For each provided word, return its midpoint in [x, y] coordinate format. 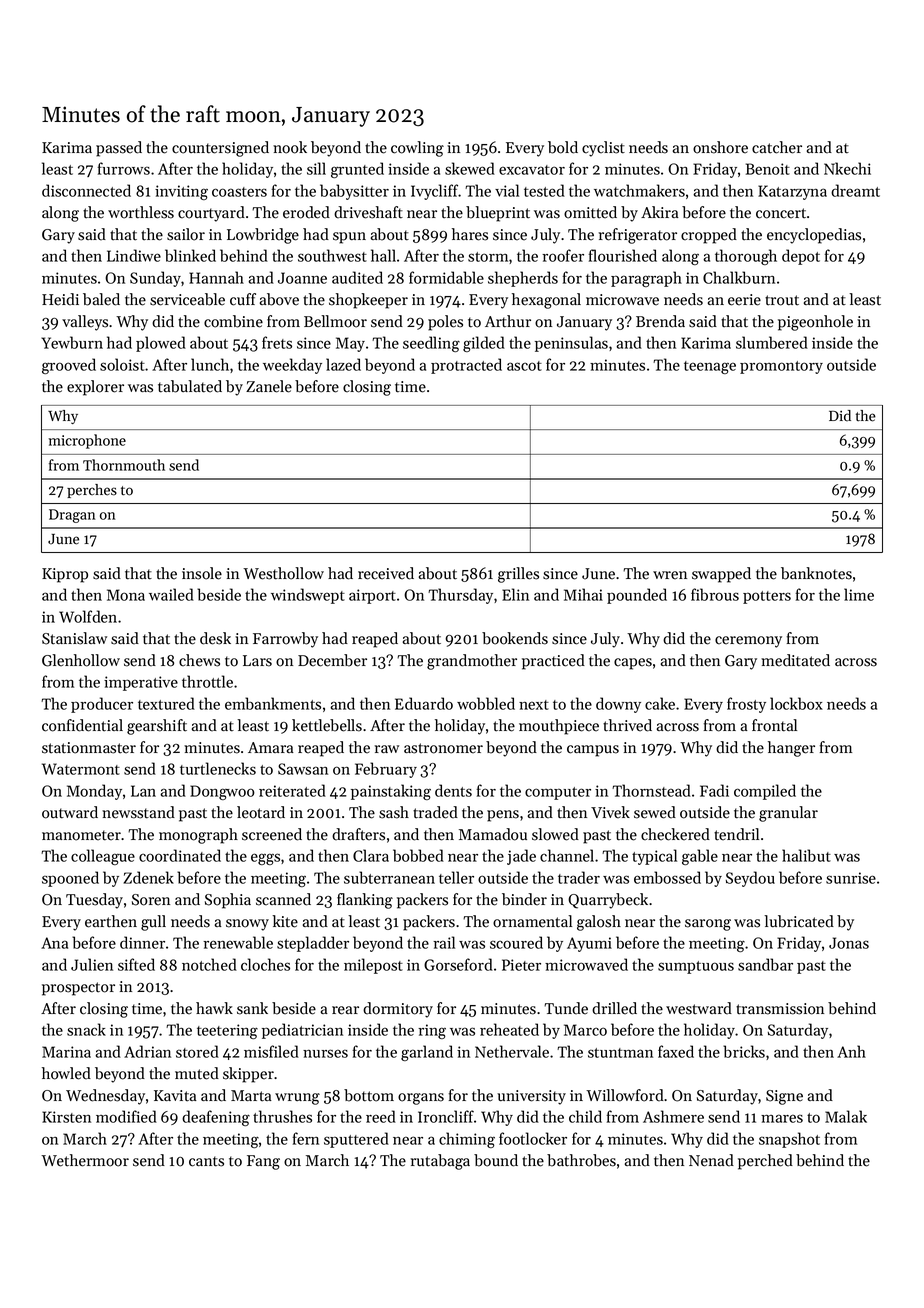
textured [166, 703]
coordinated [180, 855]
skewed [470, 168]
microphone [87, 441]
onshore [720, 147]
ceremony [748, 642]
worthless [141, 212]
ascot [524, 366]
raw [387, 749]
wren [670, 575]
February [386, 770]
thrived [627, 725]
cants [206, 1161]
